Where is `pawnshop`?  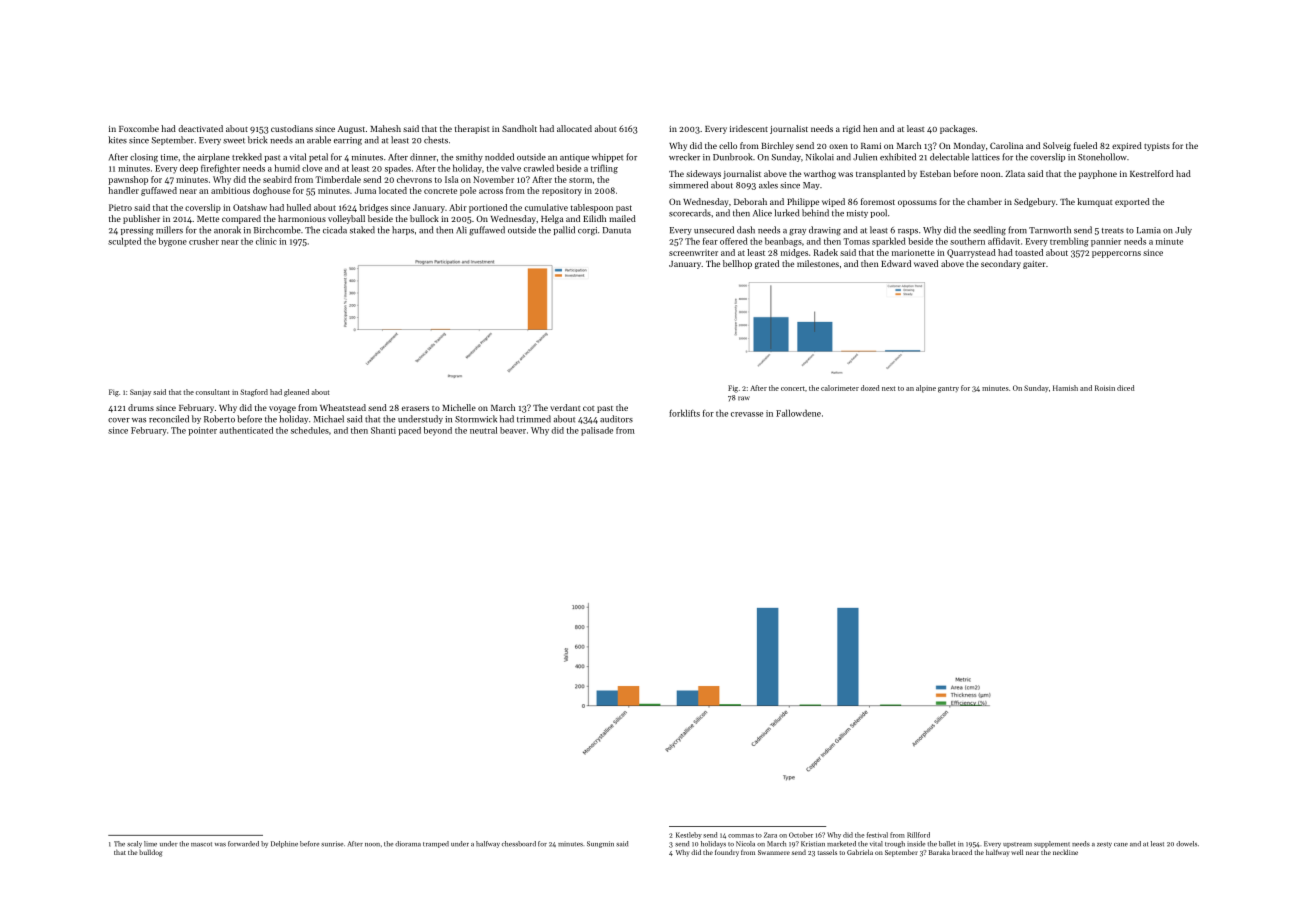 pawnshop is located at coordinates (128, 180).
